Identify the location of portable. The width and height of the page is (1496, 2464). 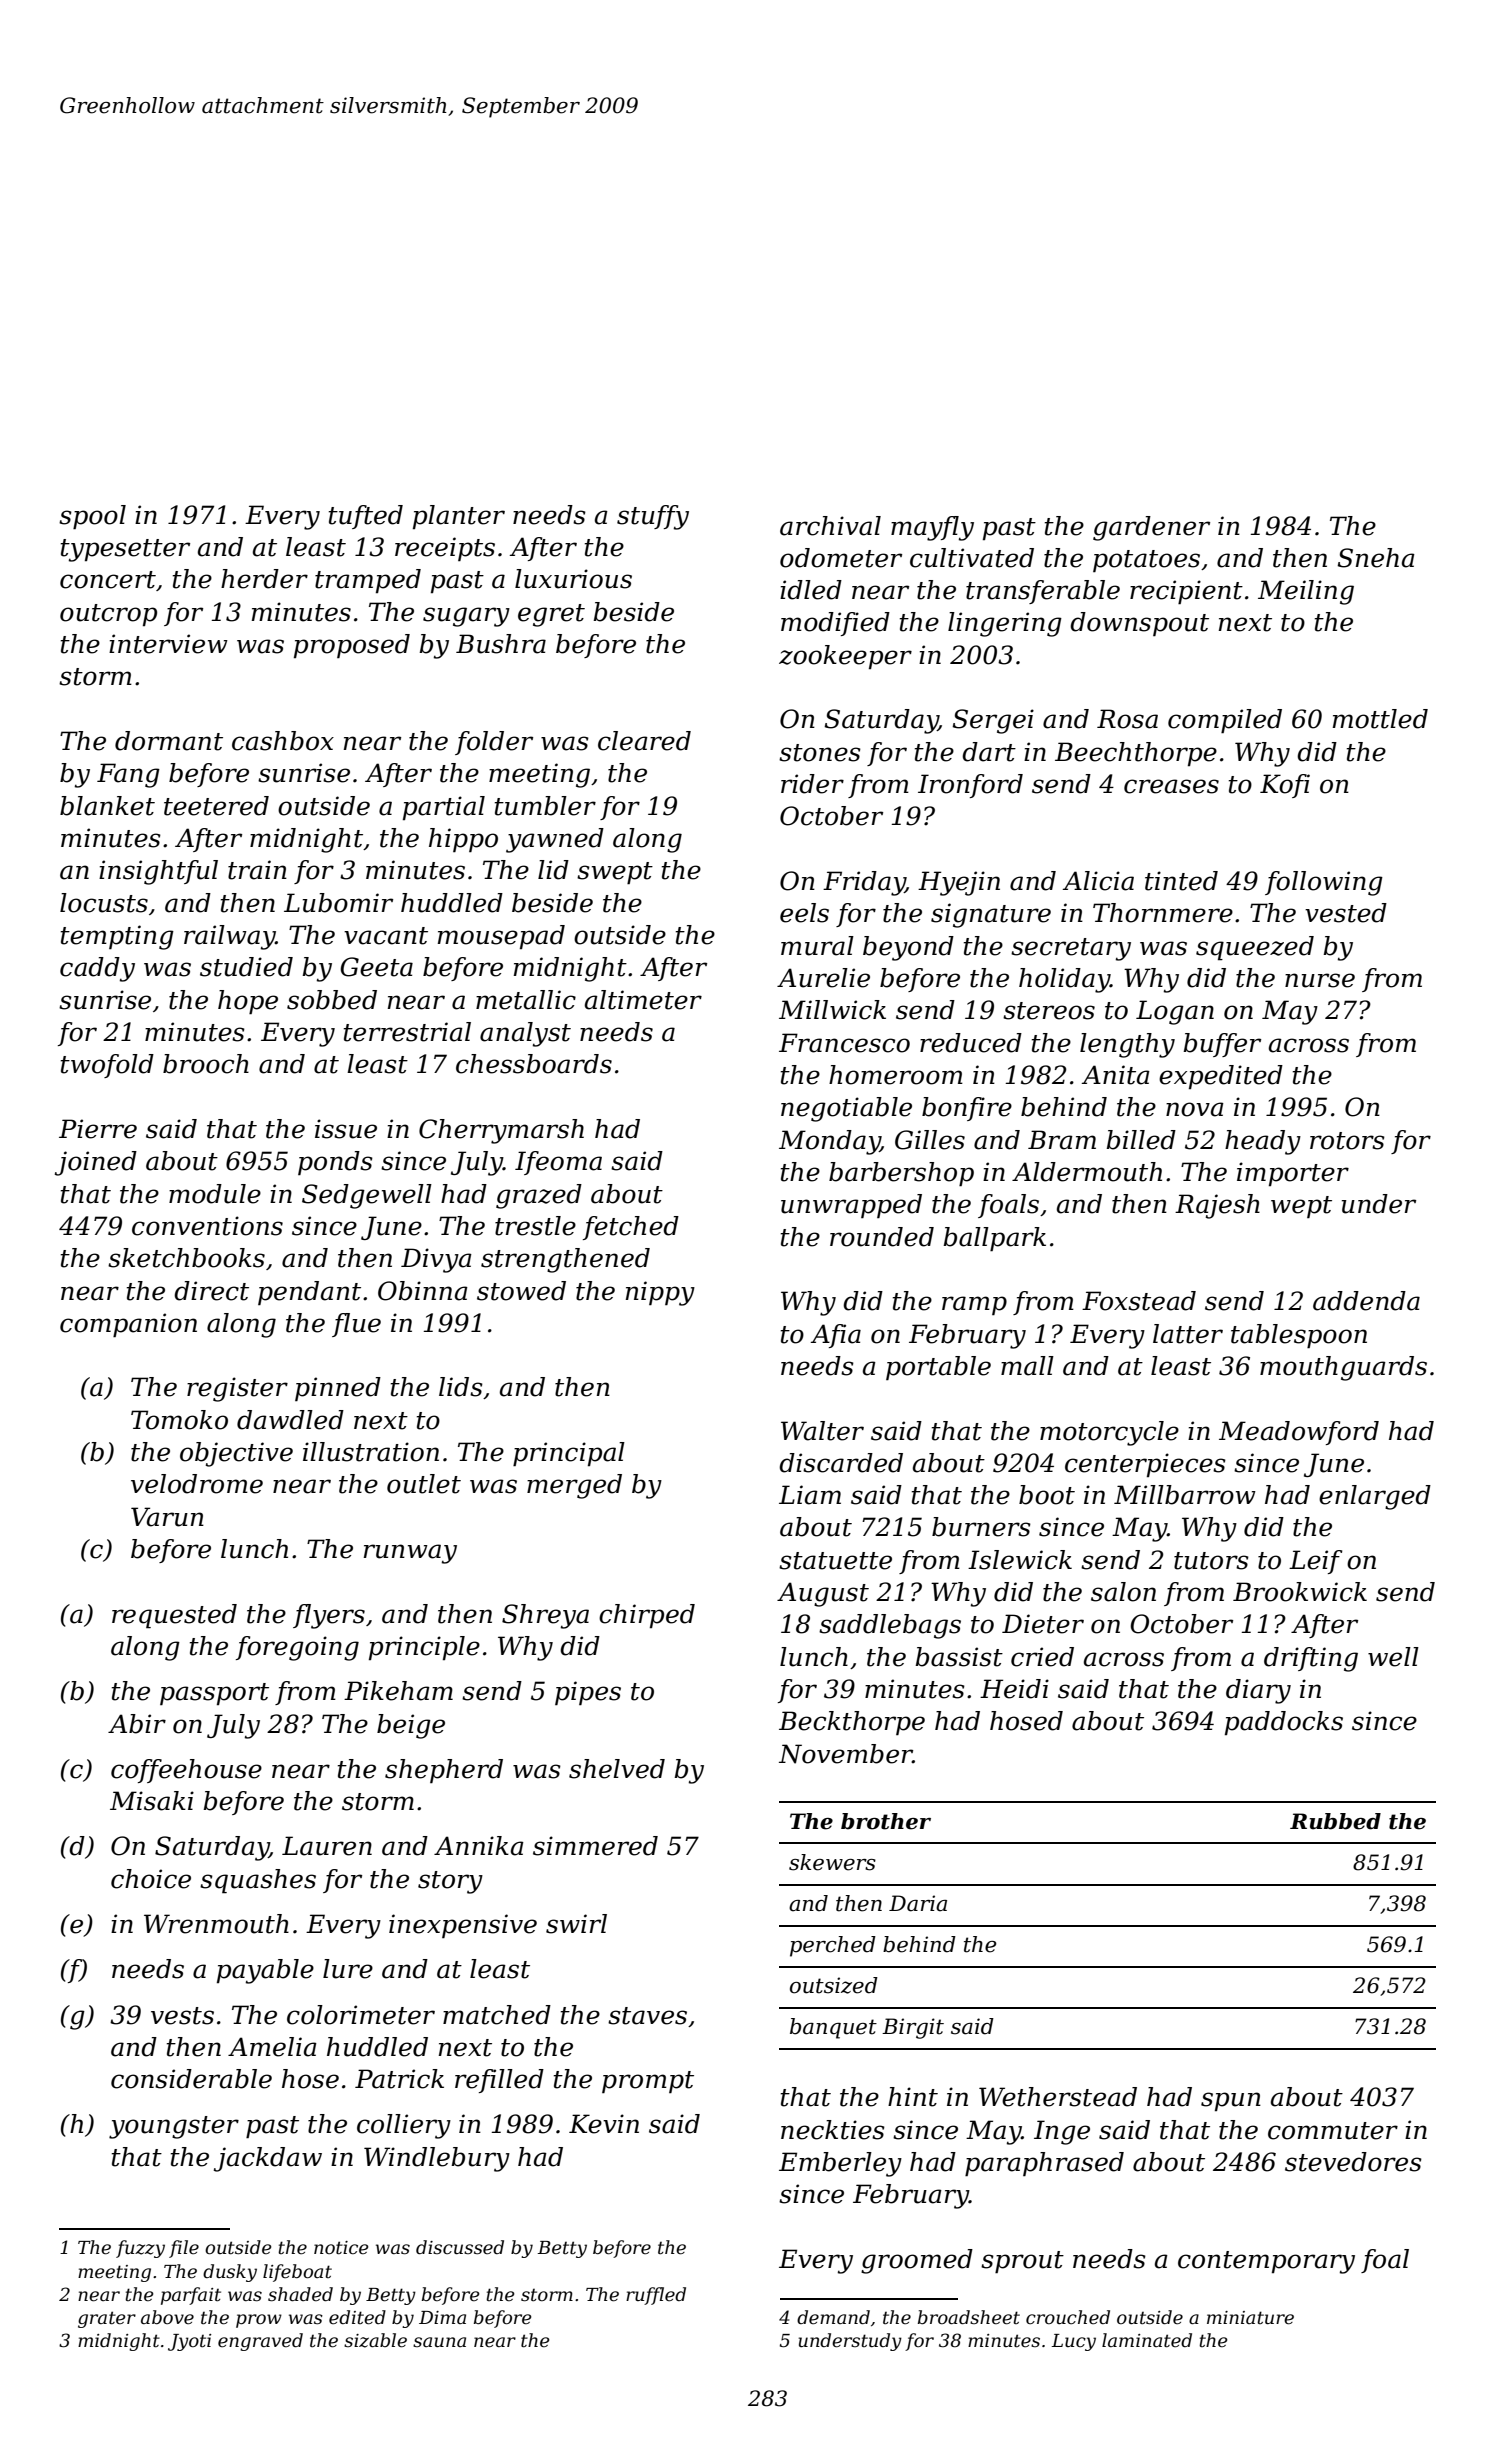
(938, 1368).
